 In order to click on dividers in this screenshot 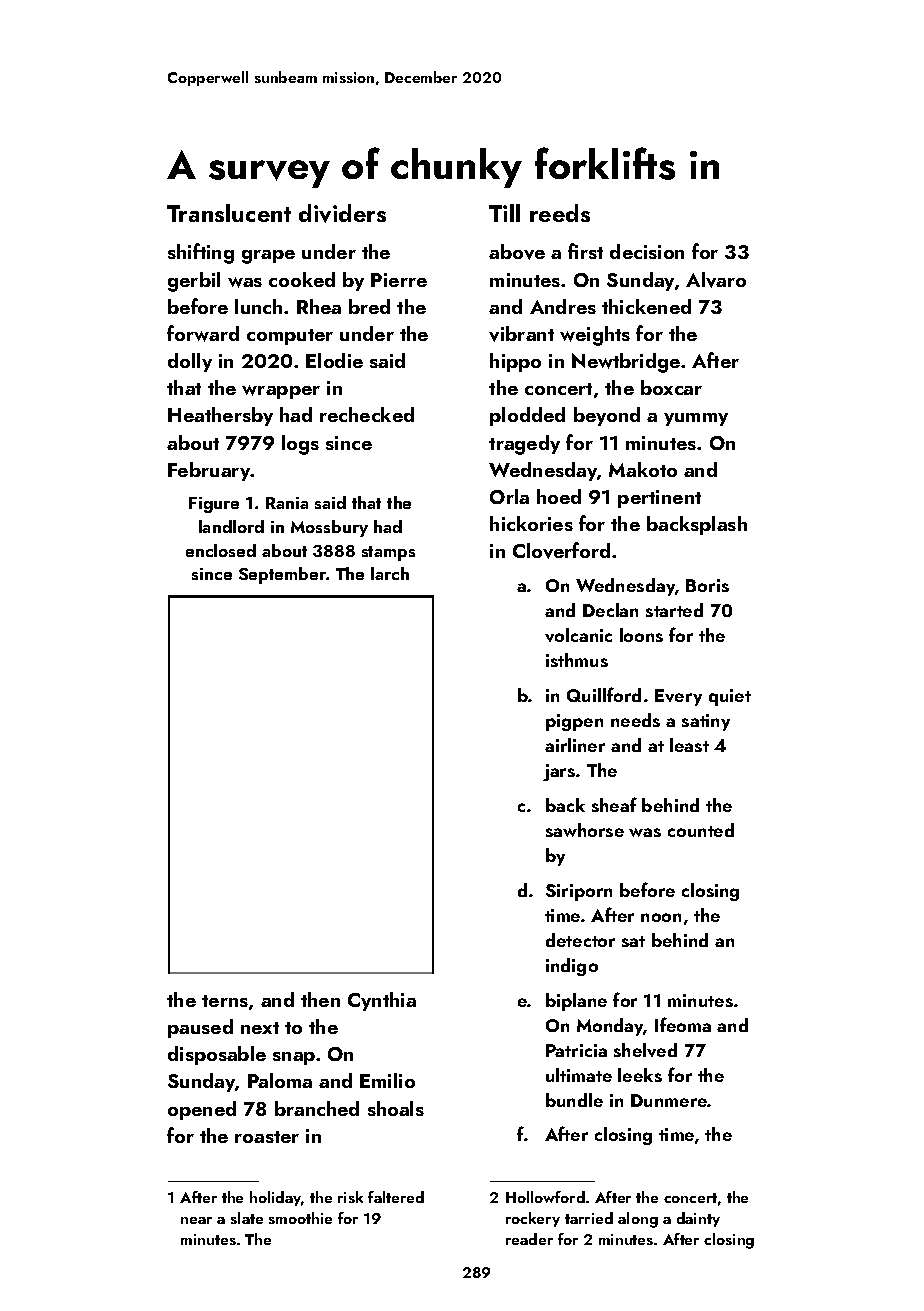, I will do `click(342, 213)`.
